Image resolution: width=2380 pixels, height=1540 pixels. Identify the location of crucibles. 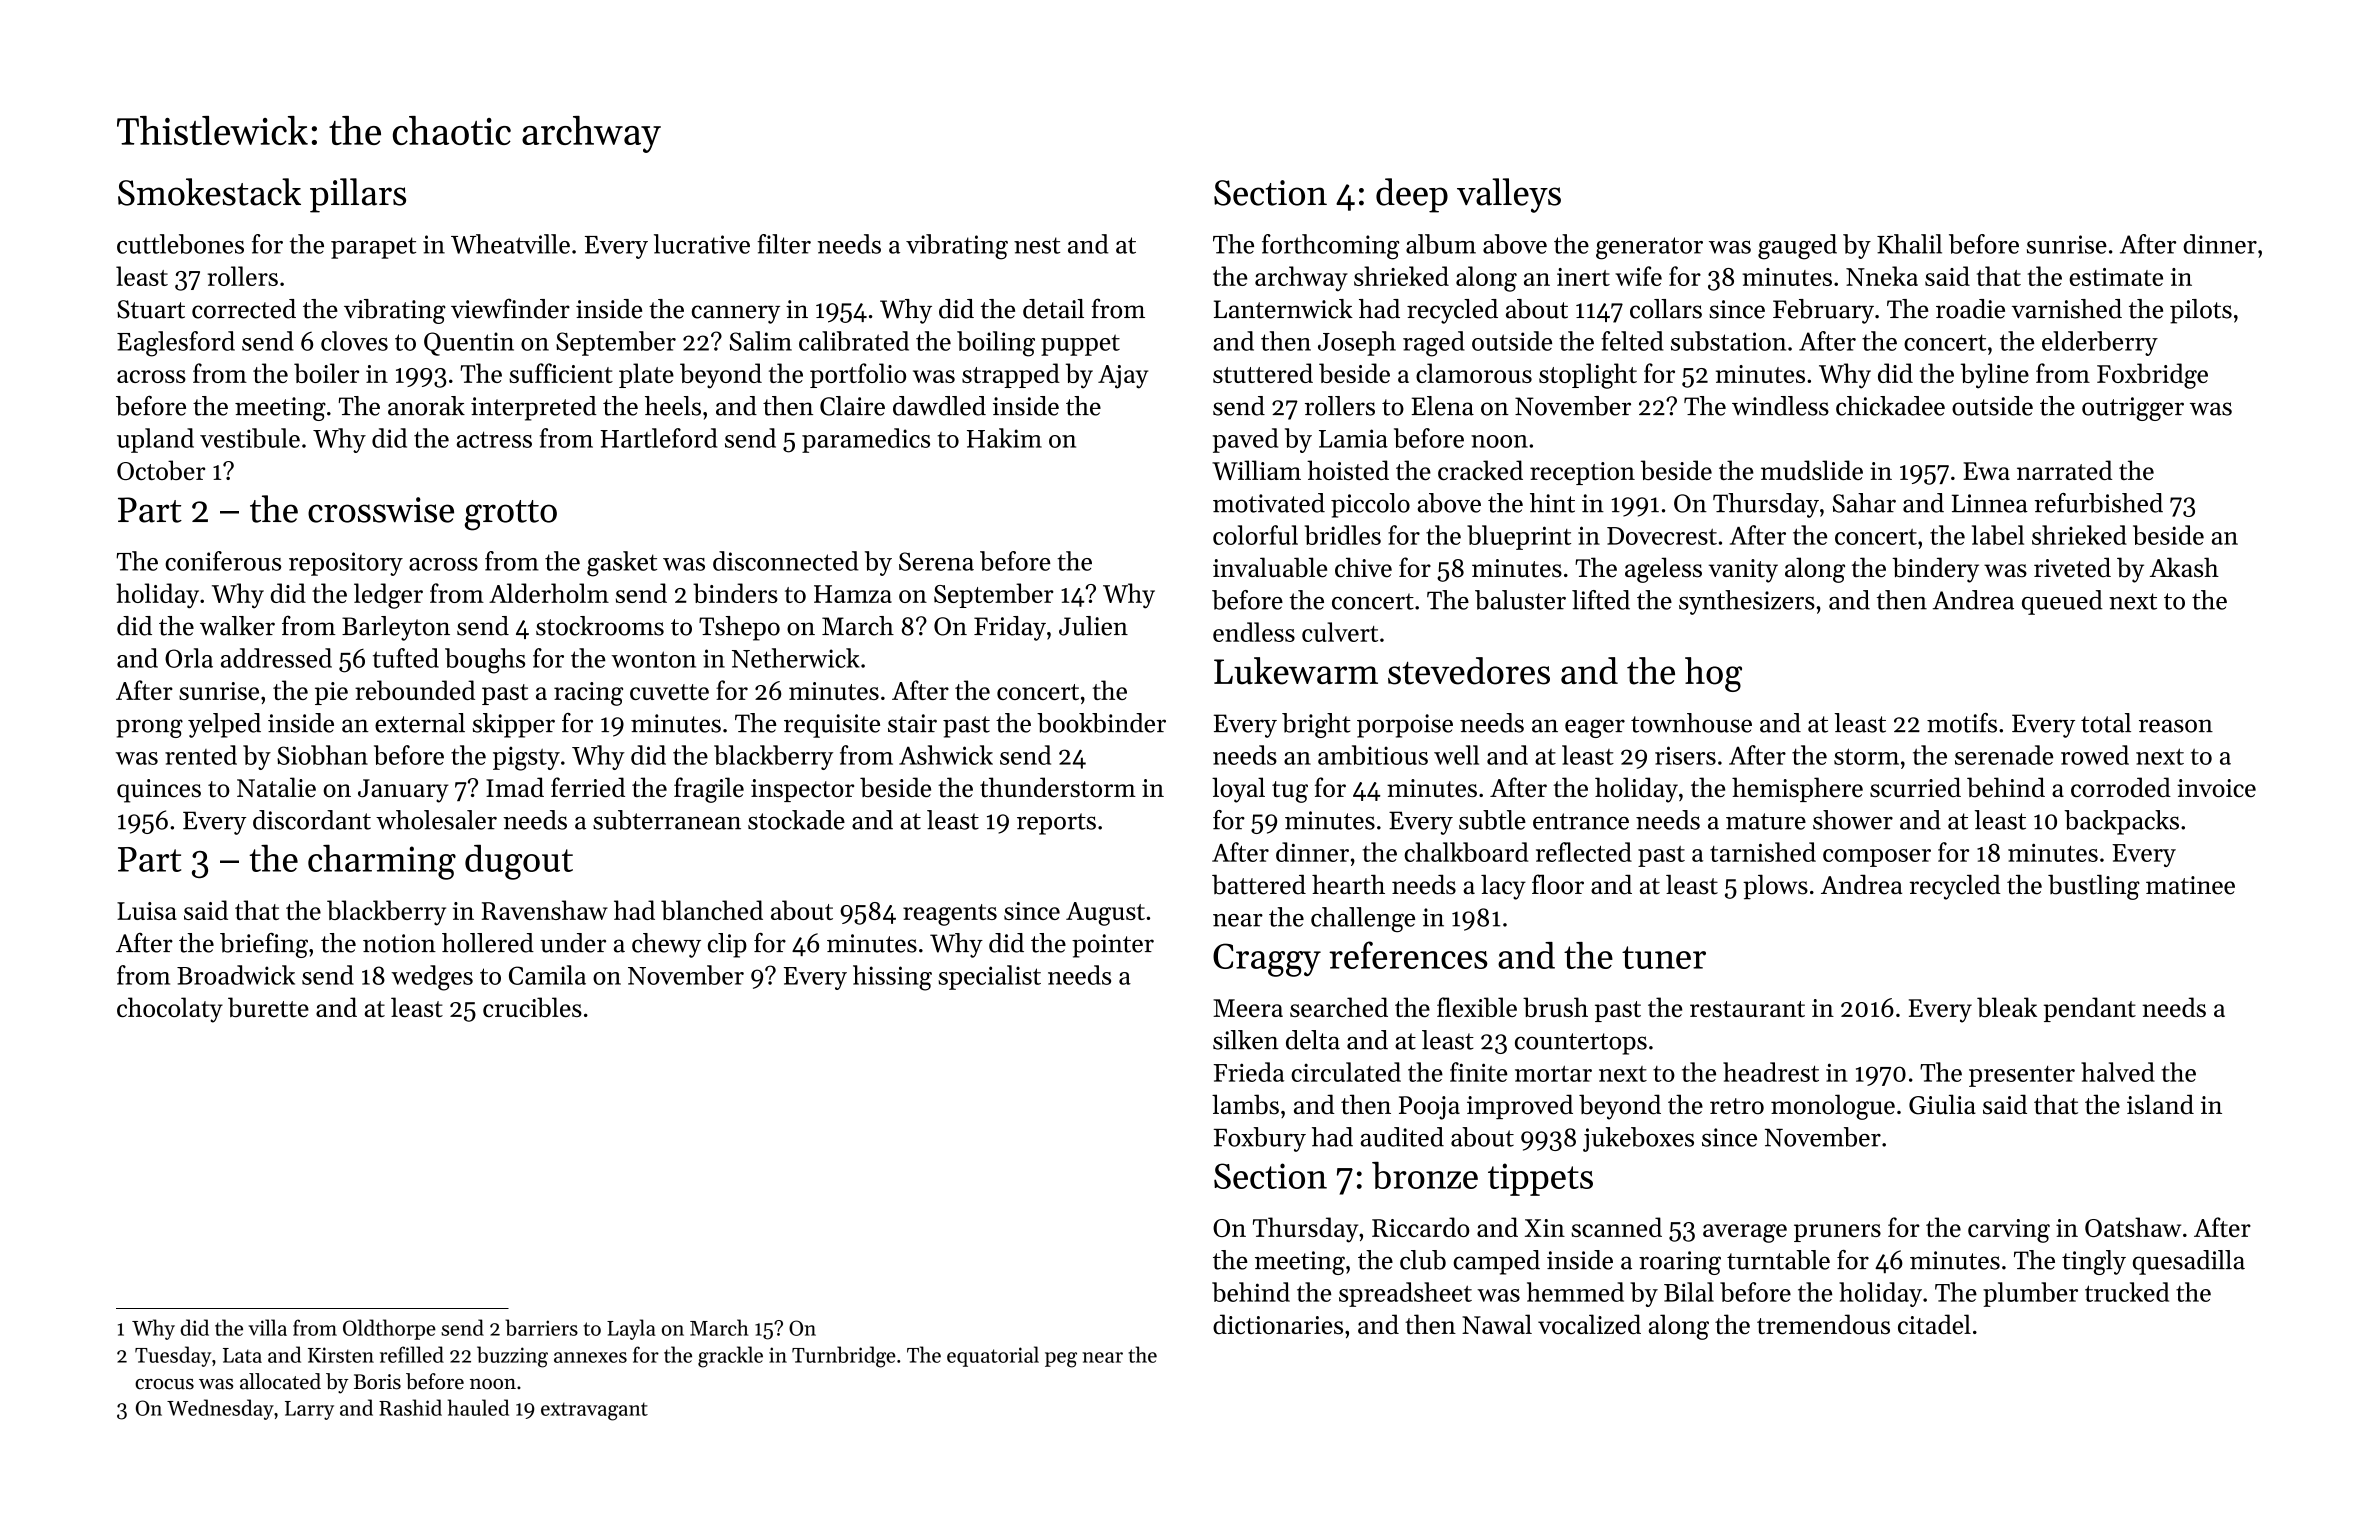
(532, 1007).
